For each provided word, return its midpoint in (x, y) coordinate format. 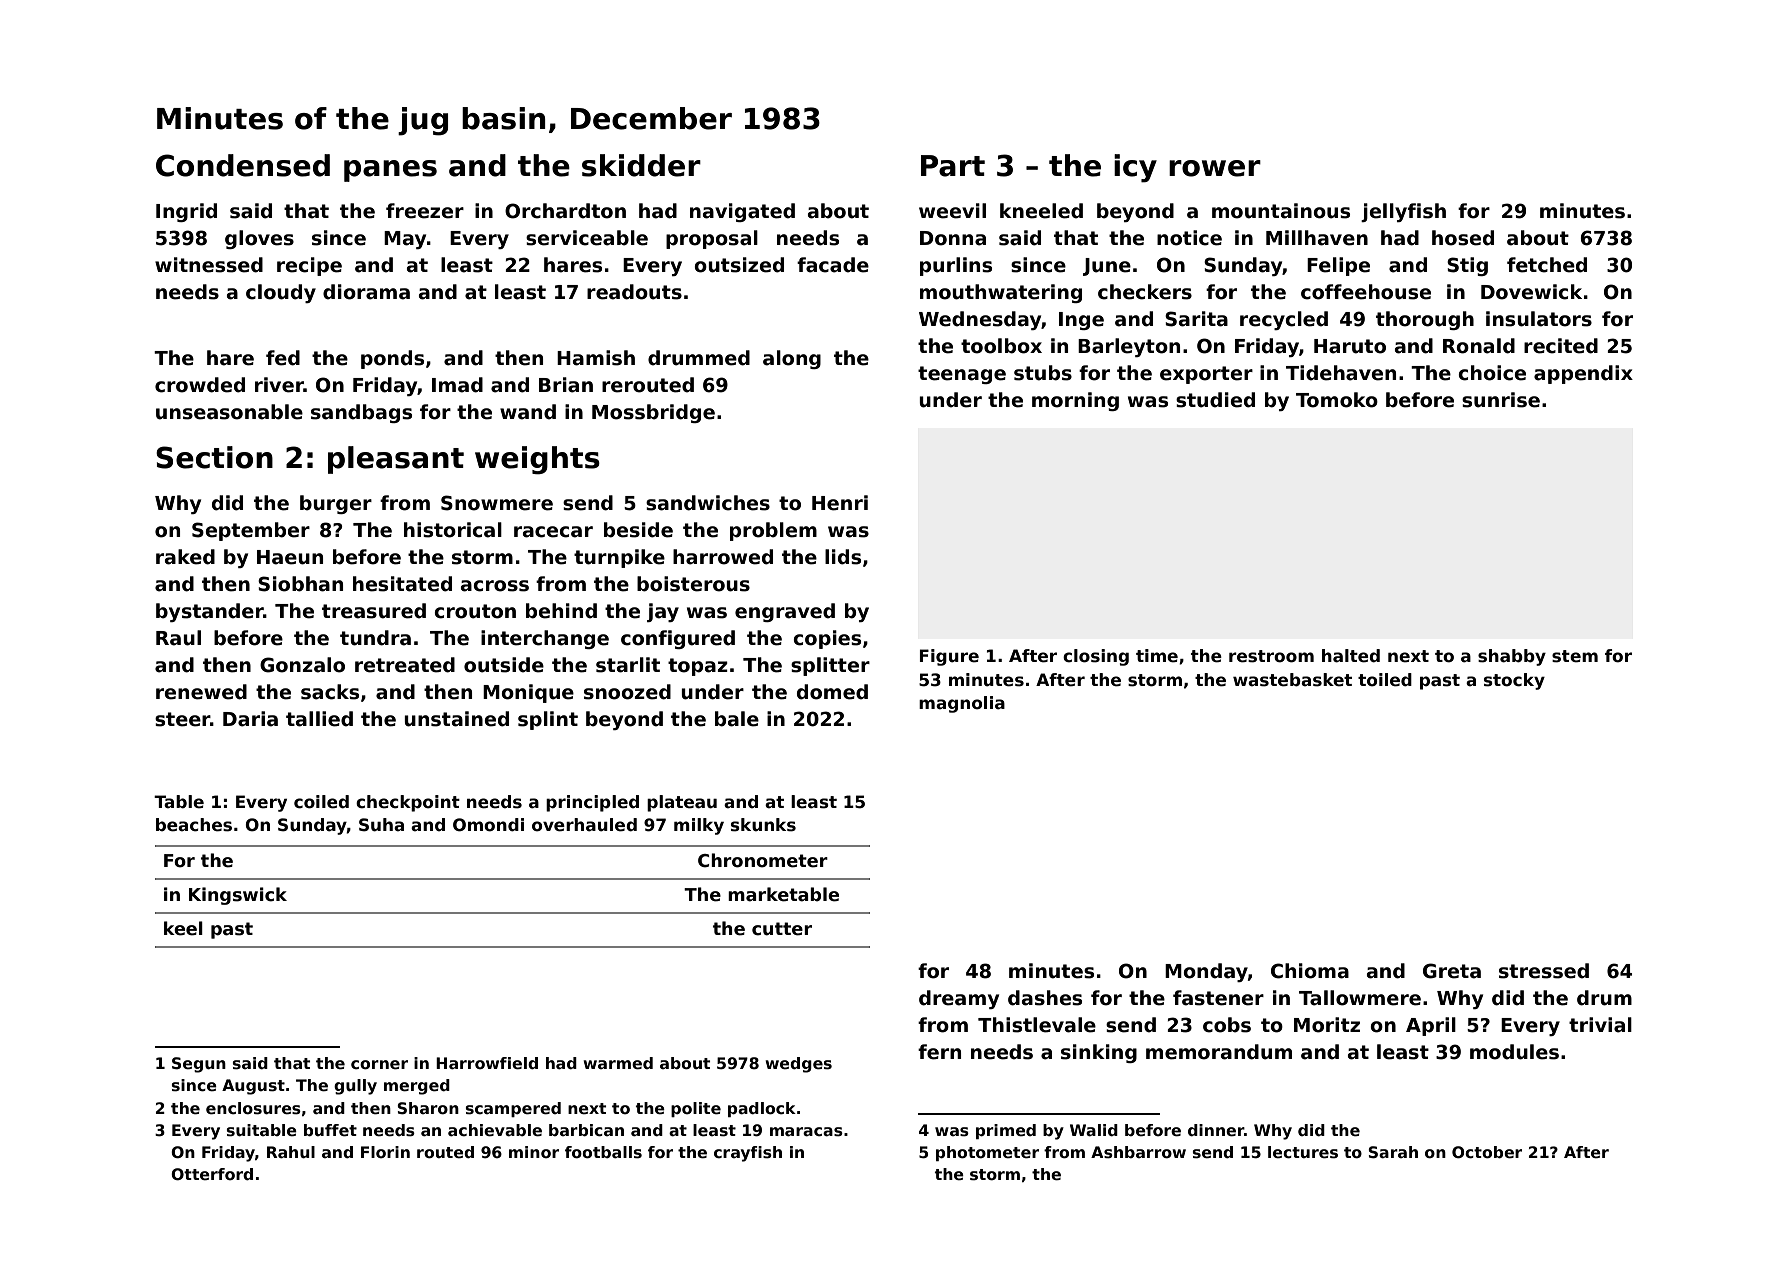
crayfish (748, 1154)
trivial (1600, 1025)
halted (1351, 656)
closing (1096, 657)
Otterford (212, 1174)
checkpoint (408, 803)
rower (1215, 168)
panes (390, 171)
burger (336, 504)
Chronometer (763, 860)
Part (953, 166)
